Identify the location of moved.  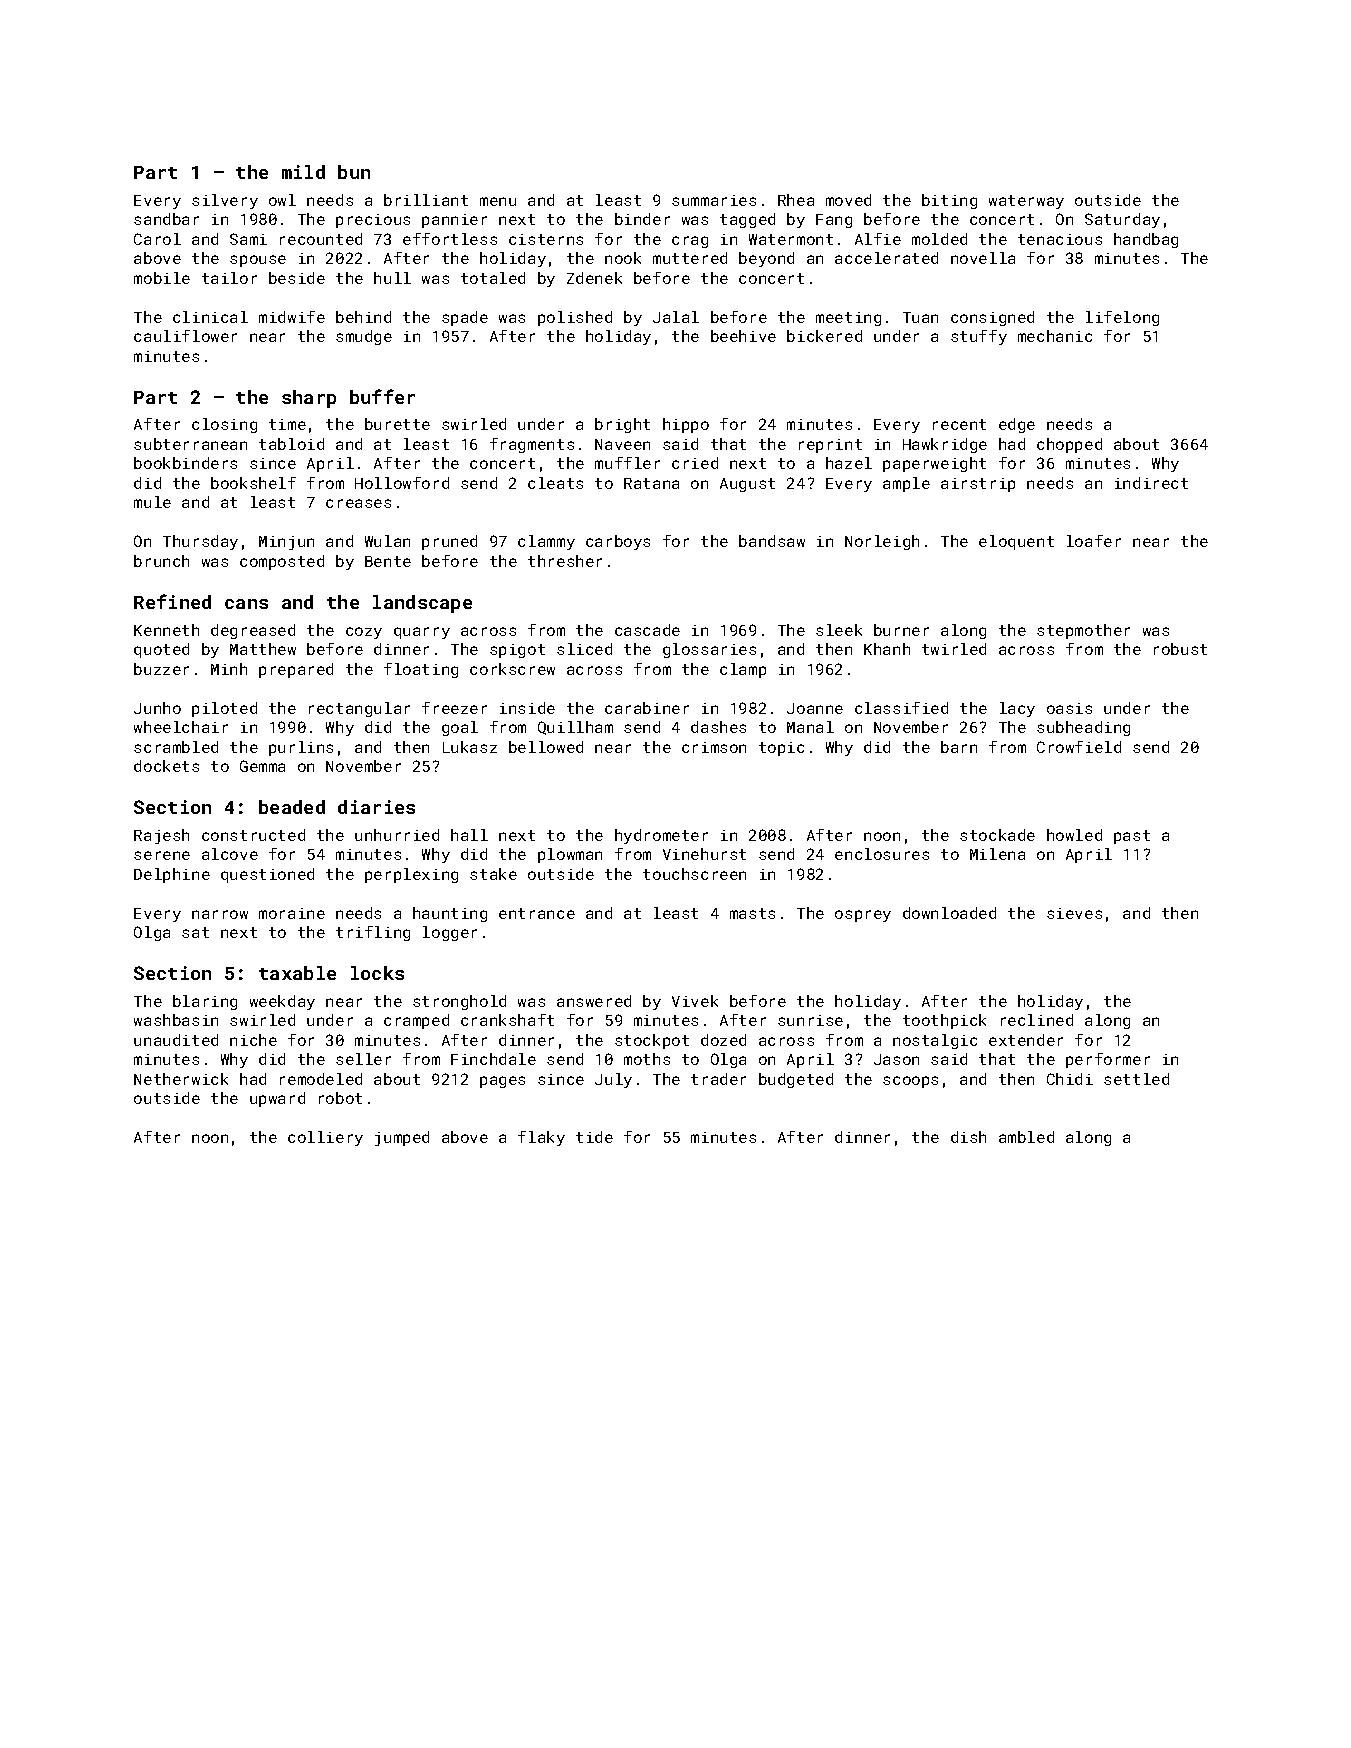
(848, 200).
